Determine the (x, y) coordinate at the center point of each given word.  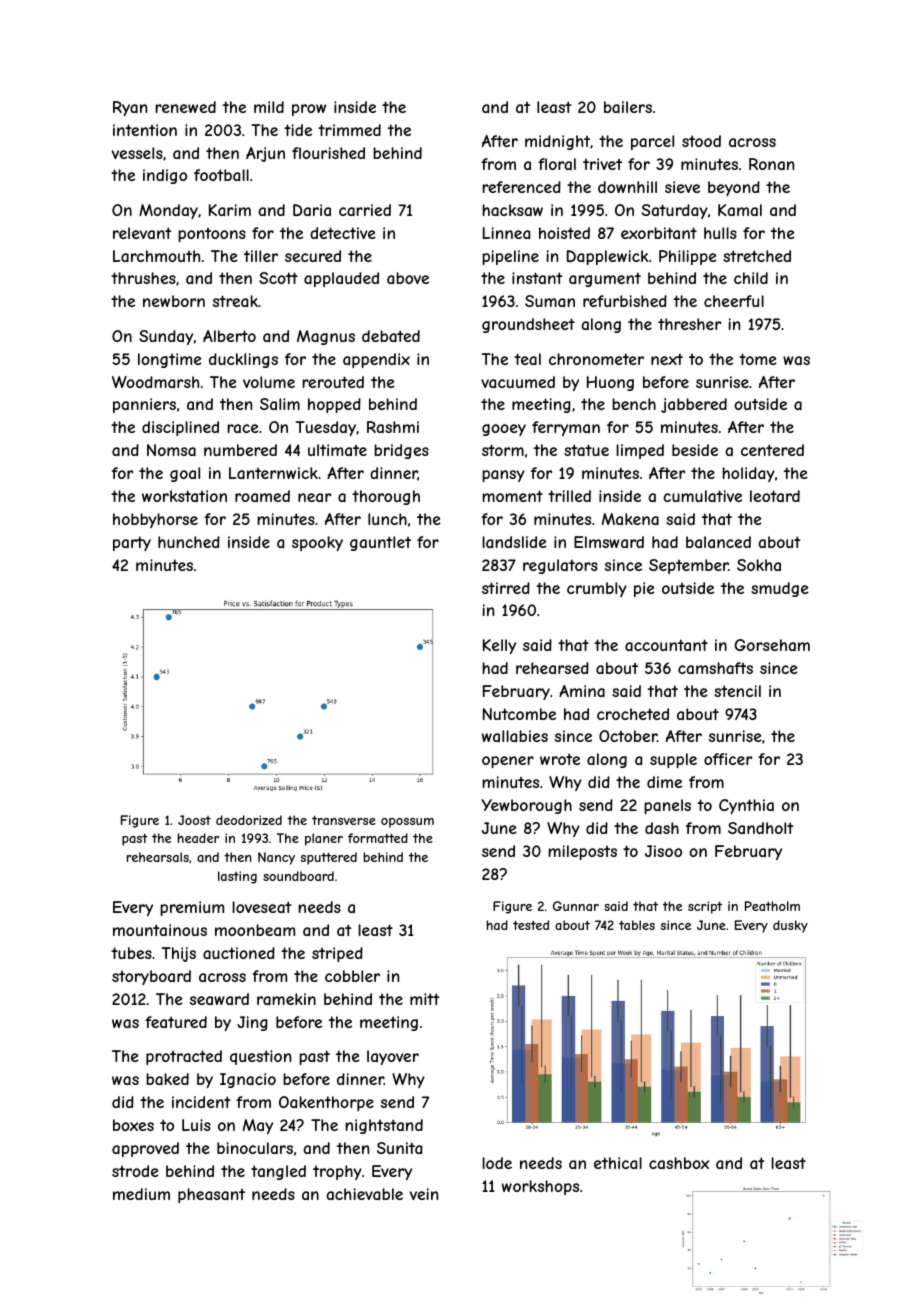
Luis (196, 1125)
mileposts (582, 852)
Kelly (499, 646)
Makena (630, 519)
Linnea (506, 233)
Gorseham (772, 645)
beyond (734, 188)
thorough (386, 497)
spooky (317, 543)
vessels (137, 153)
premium (192, 908)
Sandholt (761, 828)
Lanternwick (273, 473)
